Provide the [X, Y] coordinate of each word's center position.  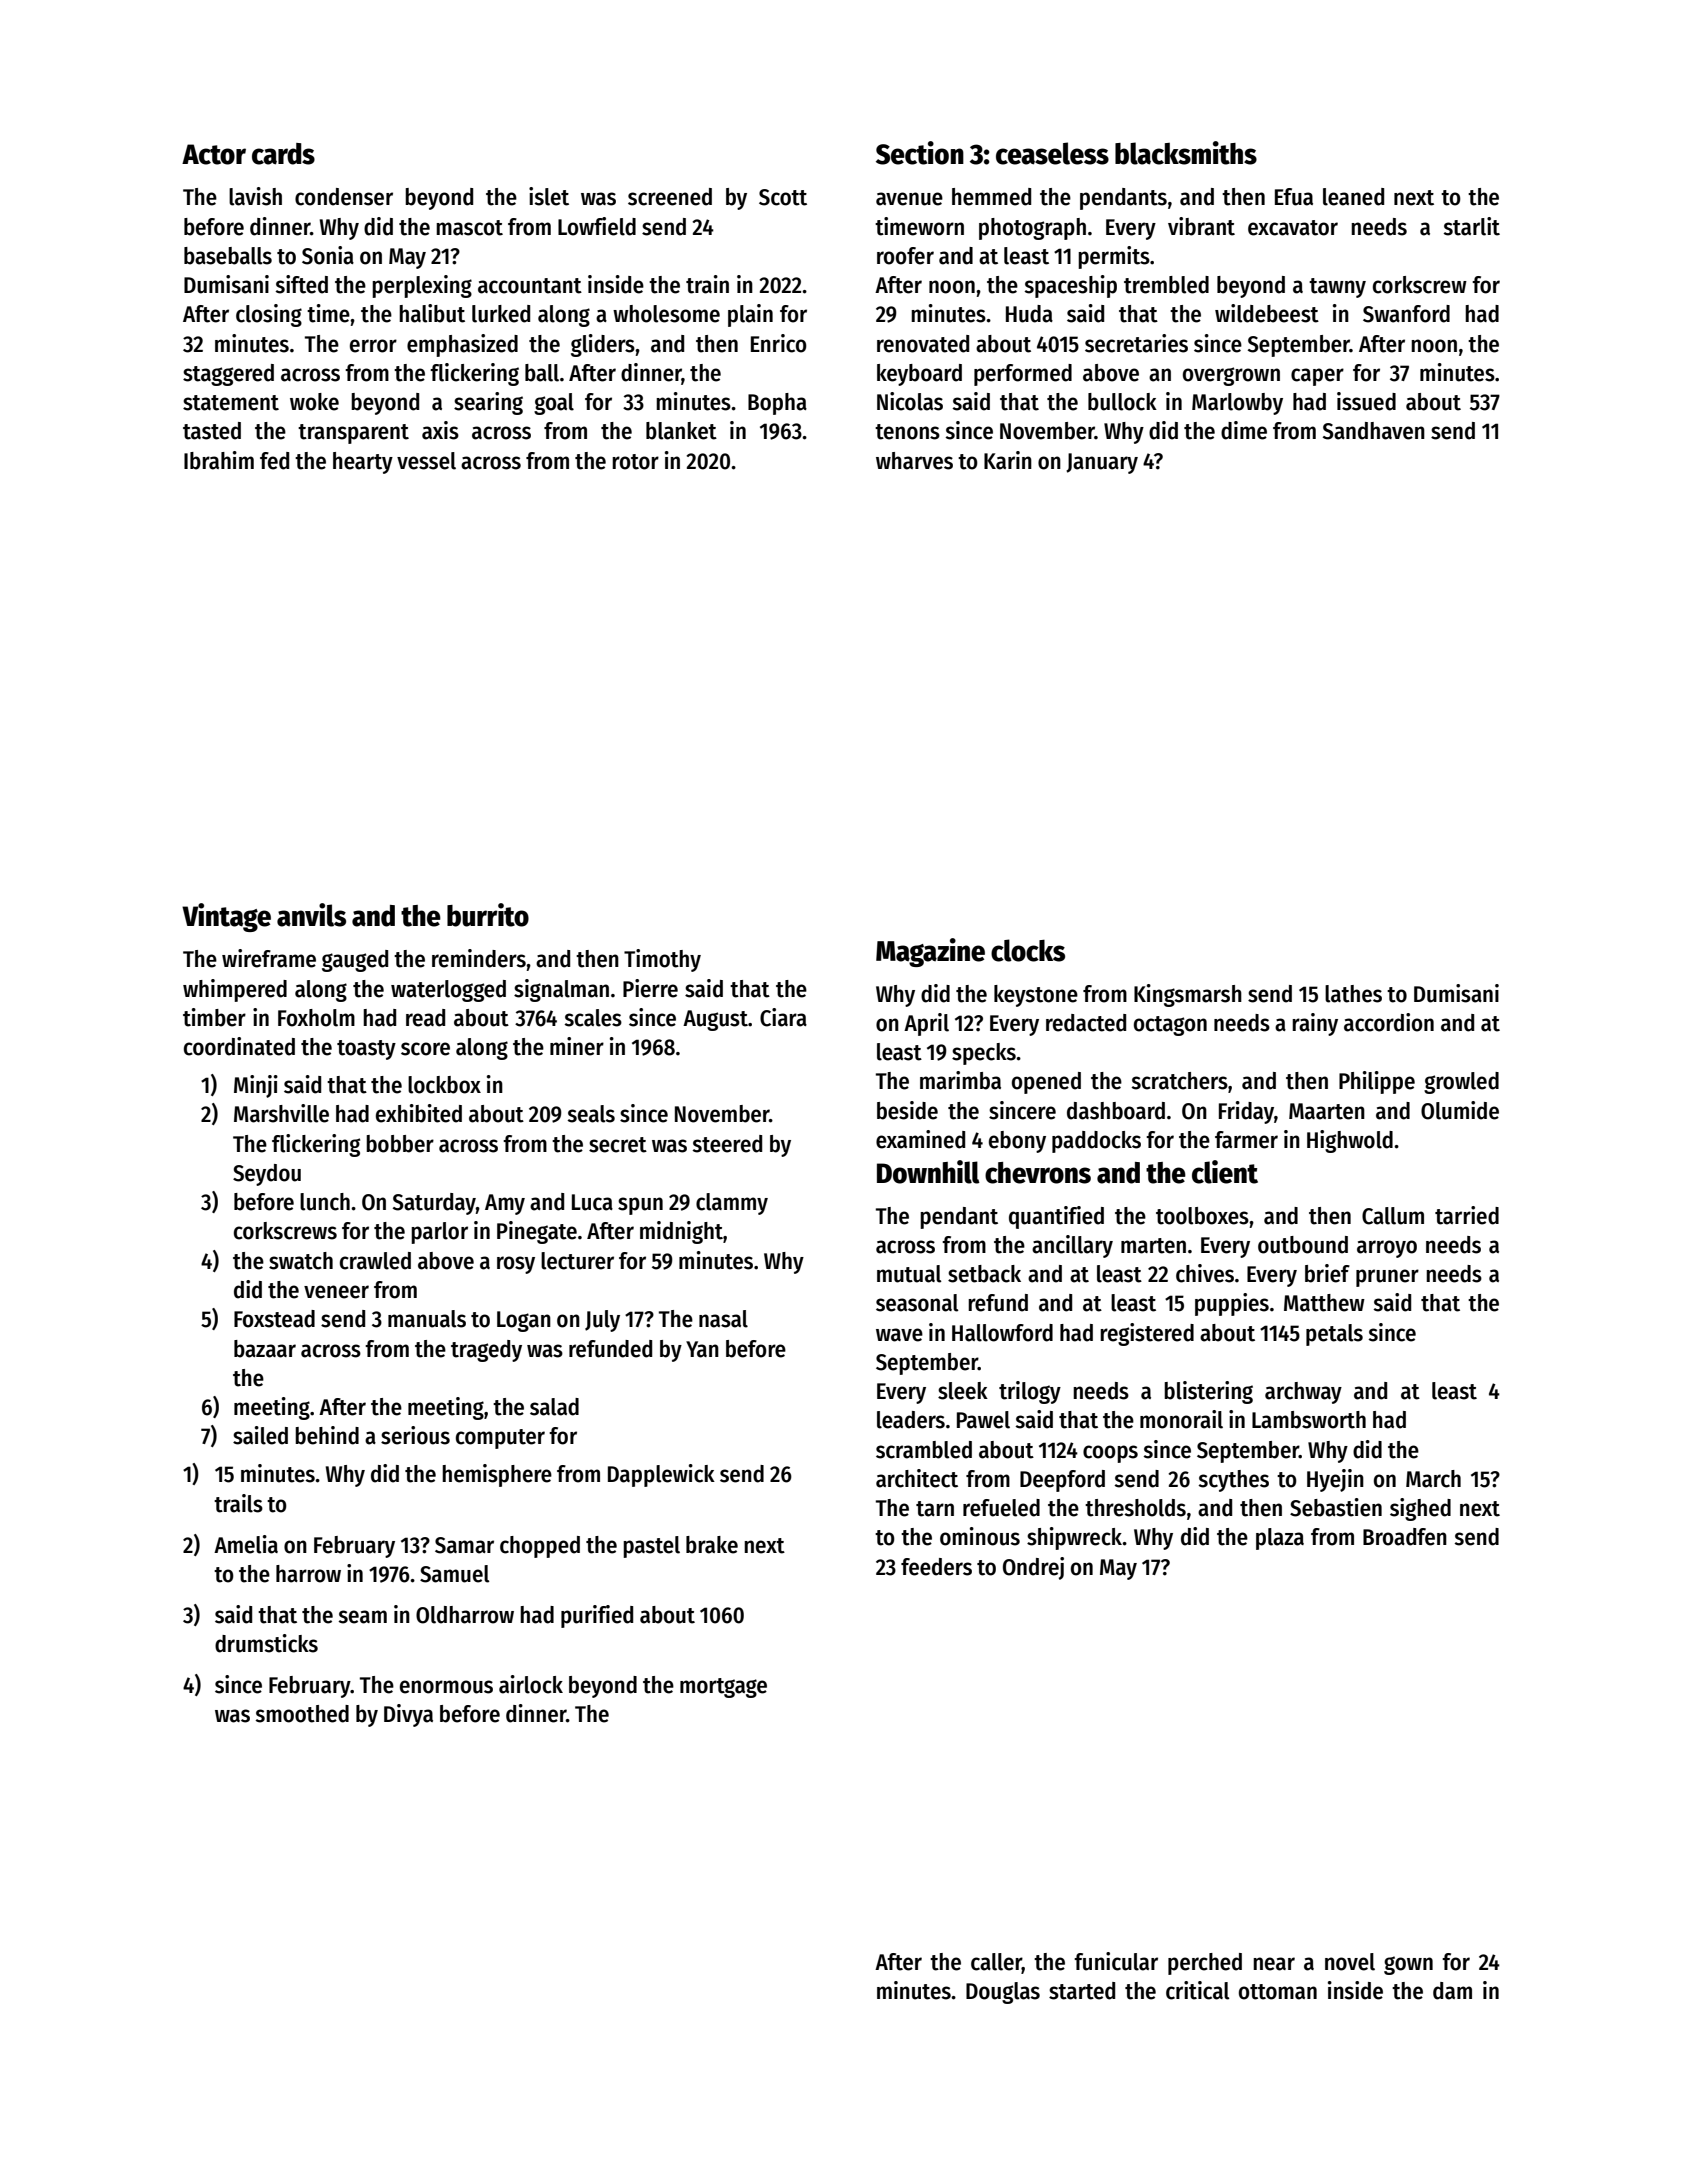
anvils [311, 915]
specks [984, 1054]
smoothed [302, 1714]
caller [996, 1963]
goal [554, 404]
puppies [1232, 1304]
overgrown [1231, 376]
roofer [905, 256]
